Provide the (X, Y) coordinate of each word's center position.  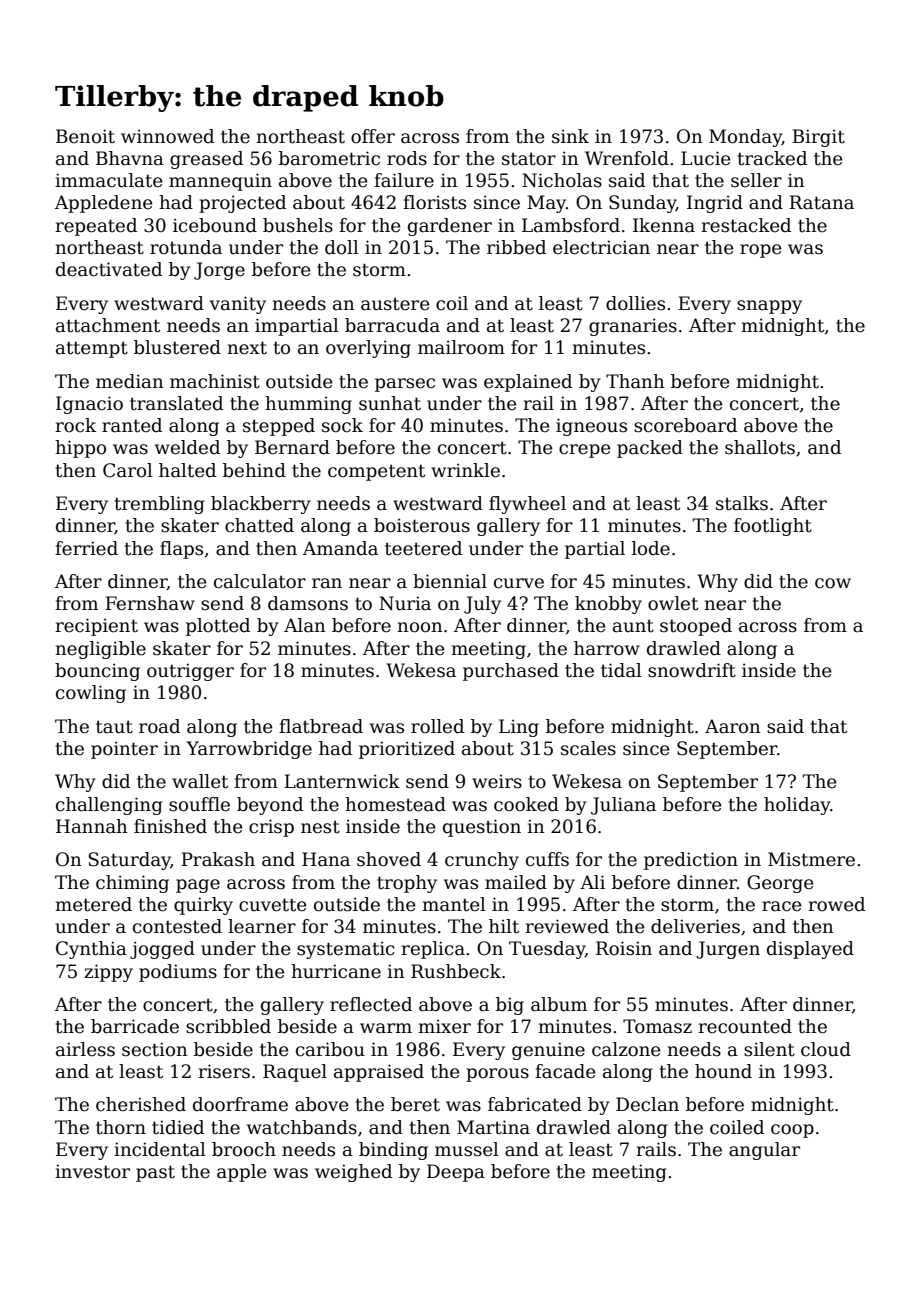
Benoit (85, 136)
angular (764, 1151)
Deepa (456, 1173)
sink (570, 136)
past (155, 1173)
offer (373, 136)
